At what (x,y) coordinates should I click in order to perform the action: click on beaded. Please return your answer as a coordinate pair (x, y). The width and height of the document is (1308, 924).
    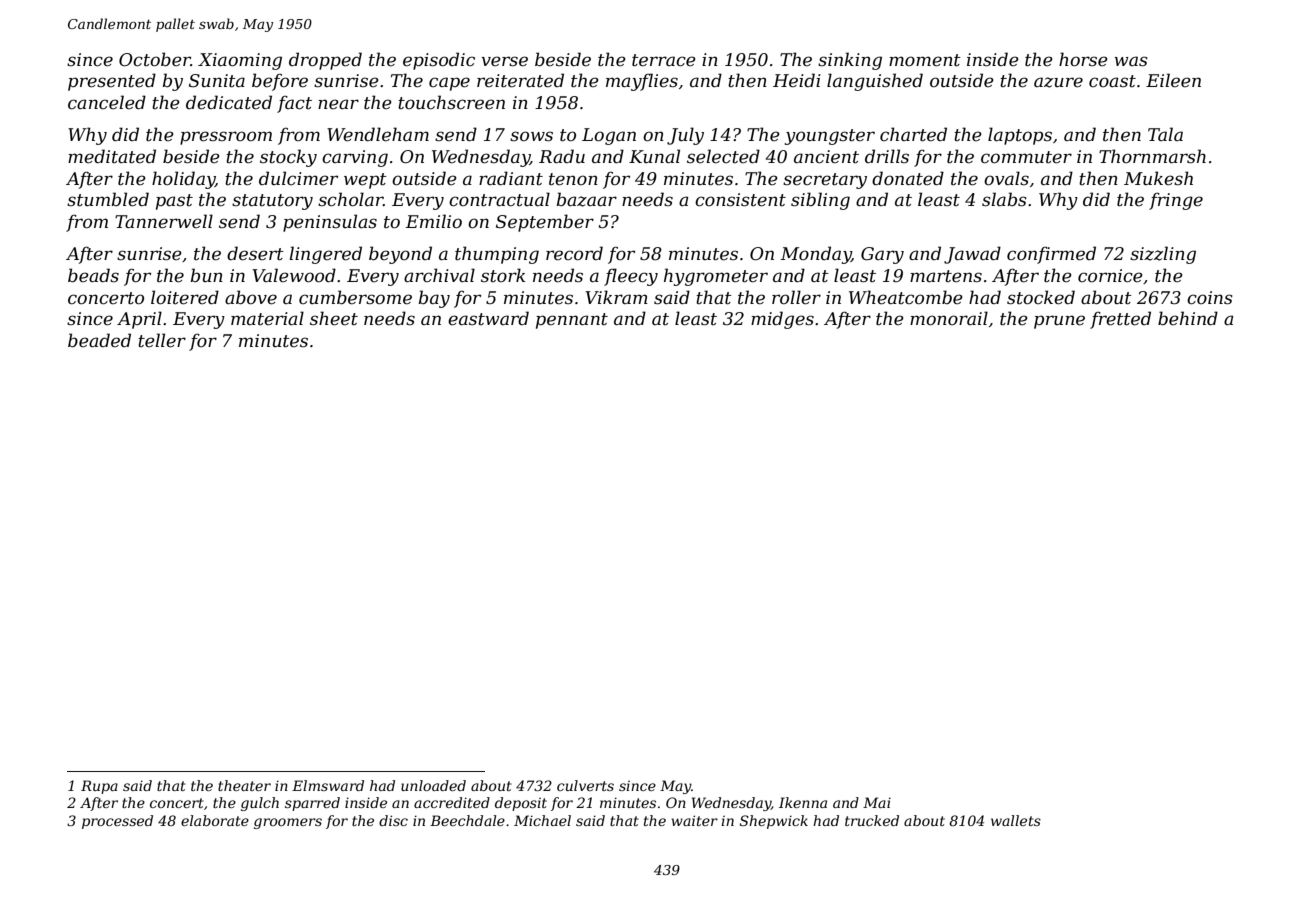
    Looking at the image, I should click on (99, 340).
